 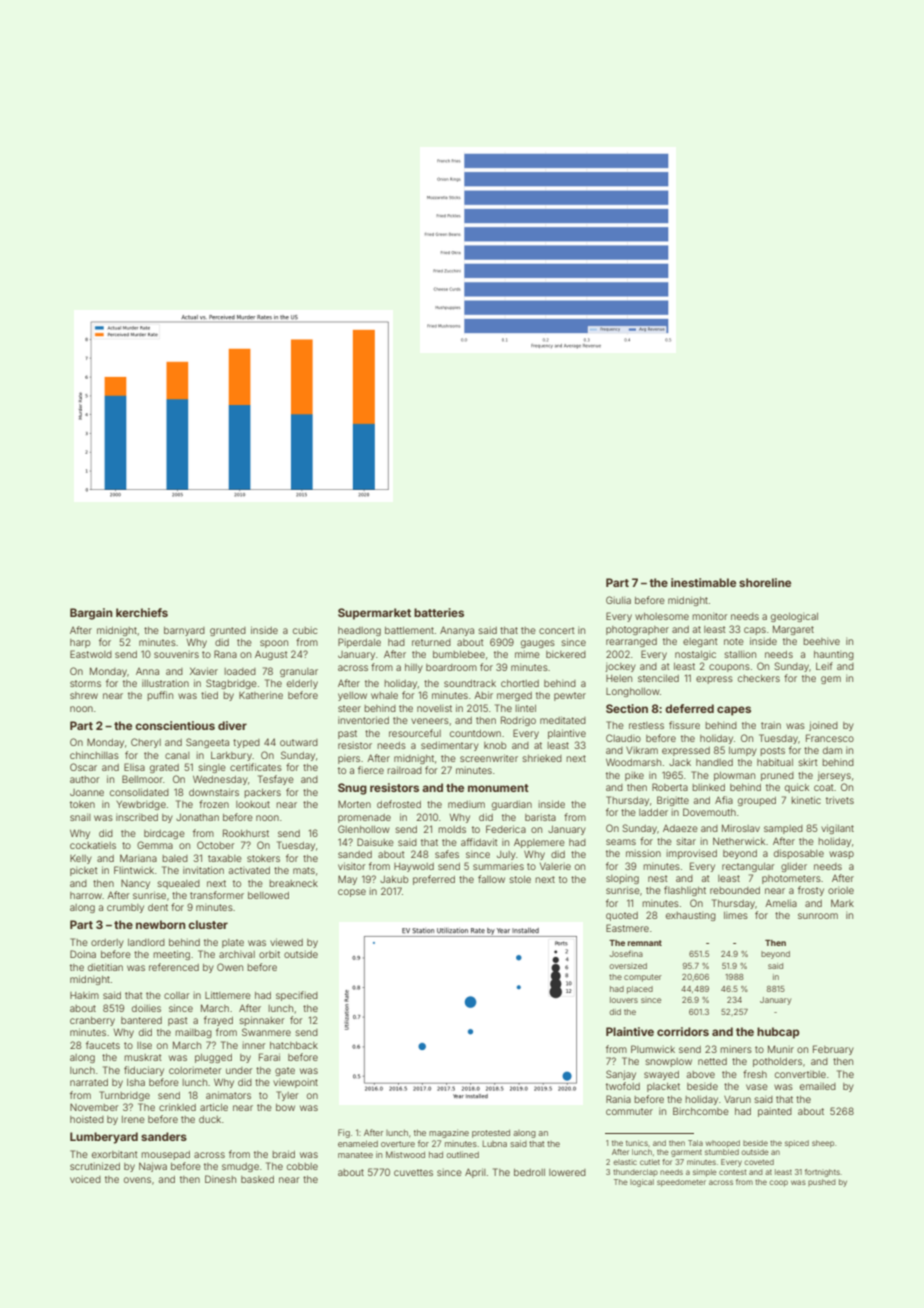 What do you see at coordinates (449, 1133) in the screenshot?
I see `magazine` at bounding box center [449, 1133].
